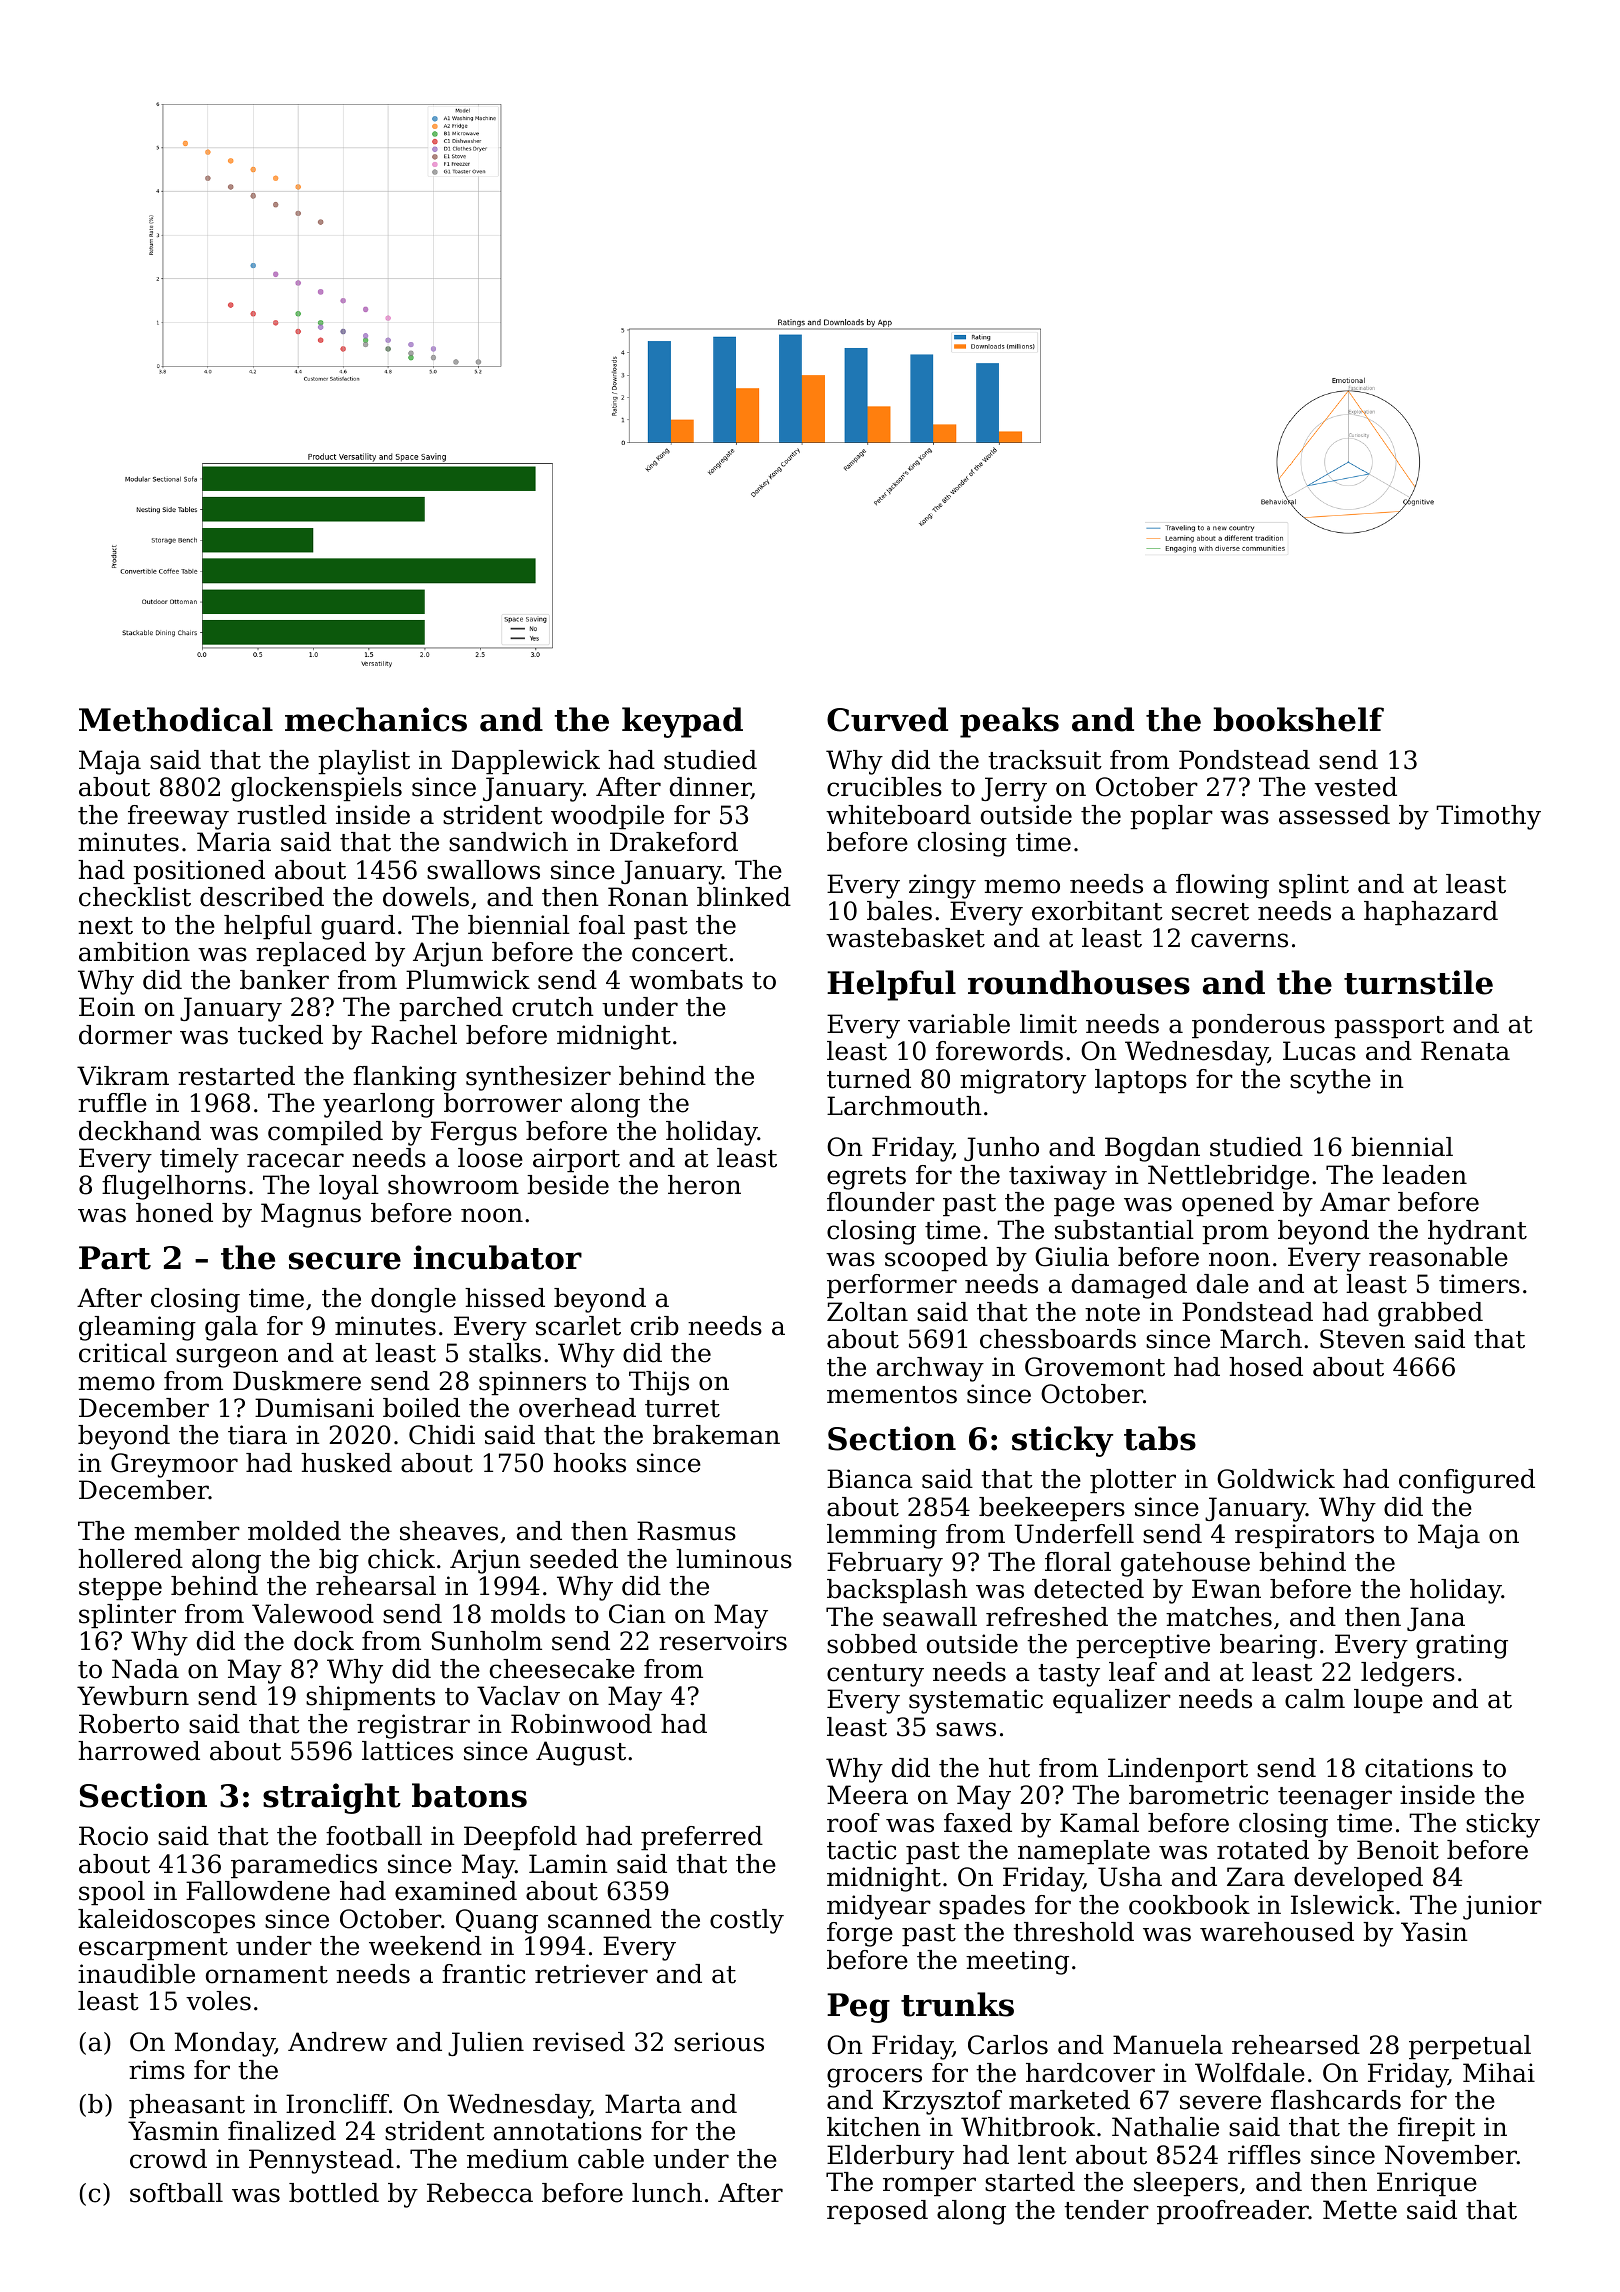  What do you see at coordinates (1488, 817) in the page?
I see `Timothy` at bounding box center [1488, 817].
